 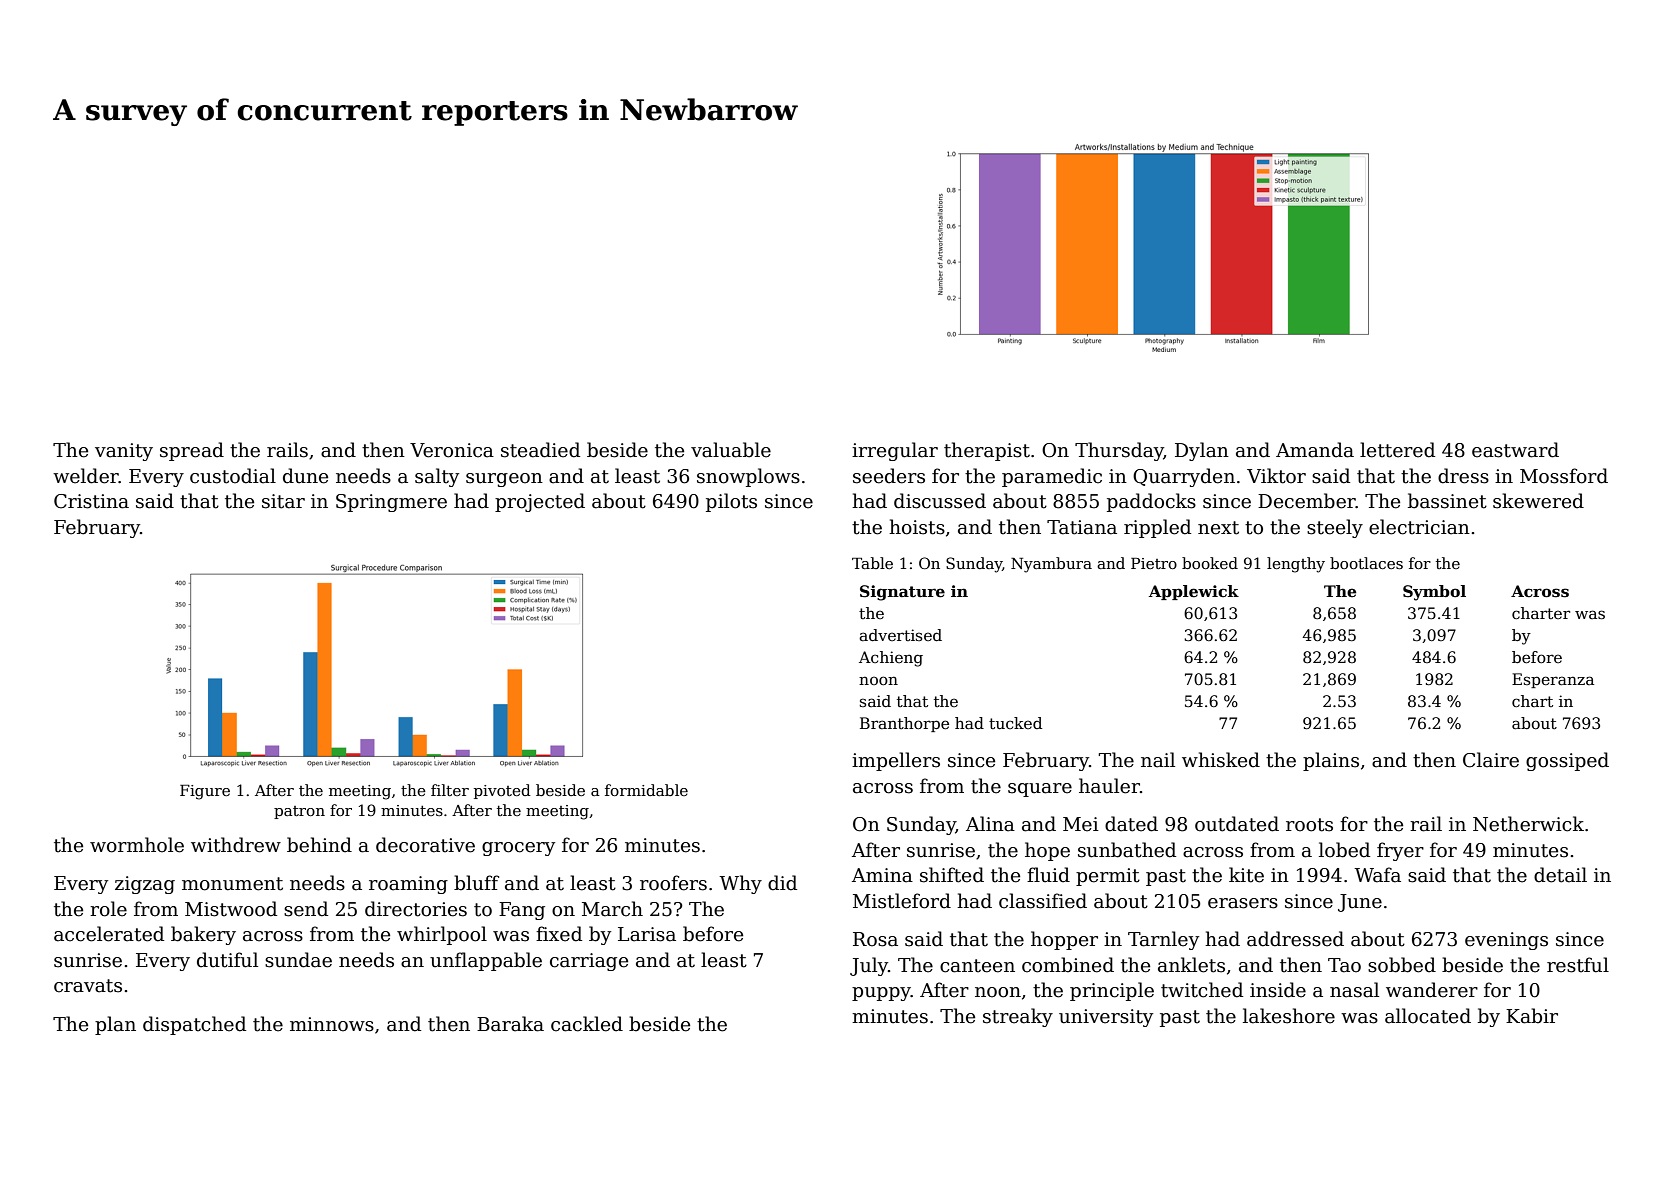 What do you see at coordinates (987, 451) in the screenshot?
I see `therapist` at bounding box center [987, 451].
